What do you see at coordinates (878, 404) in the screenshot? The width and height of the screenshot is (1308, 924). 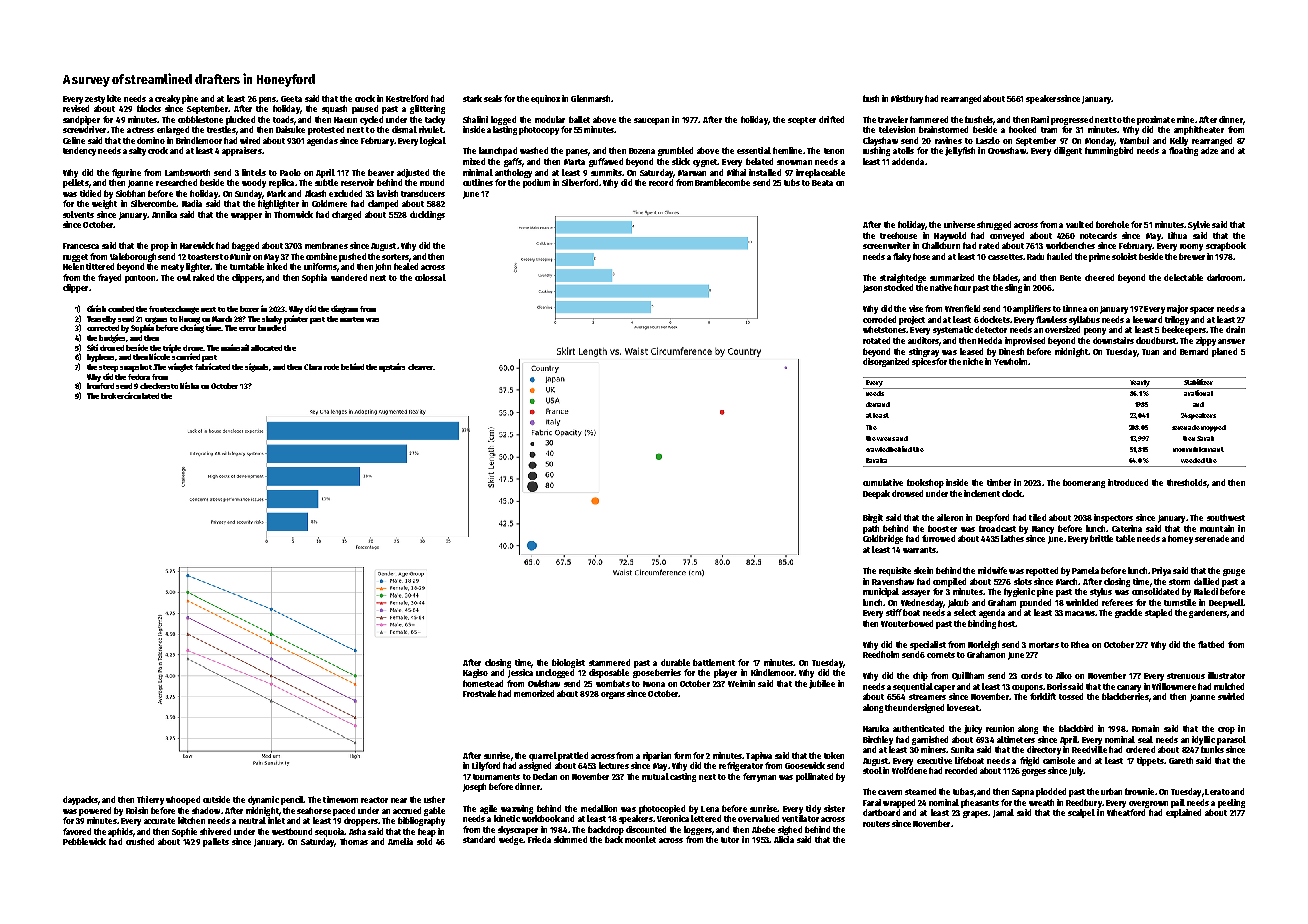 I see `demand` at bounding box center [878, 404].
